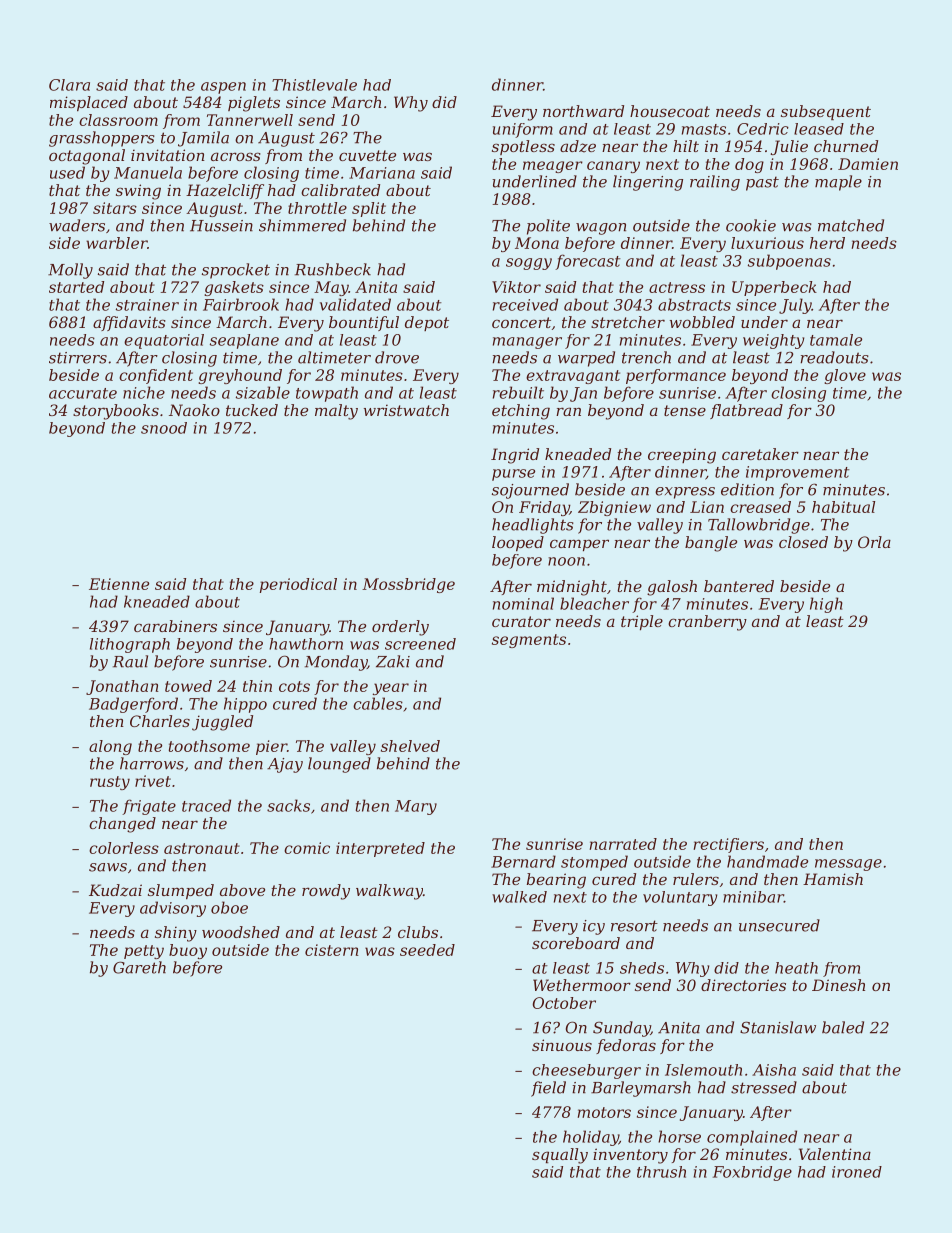 The width and height of the screenshot is (952, 1233). I want to click on Gareth, so click(139, 967).
